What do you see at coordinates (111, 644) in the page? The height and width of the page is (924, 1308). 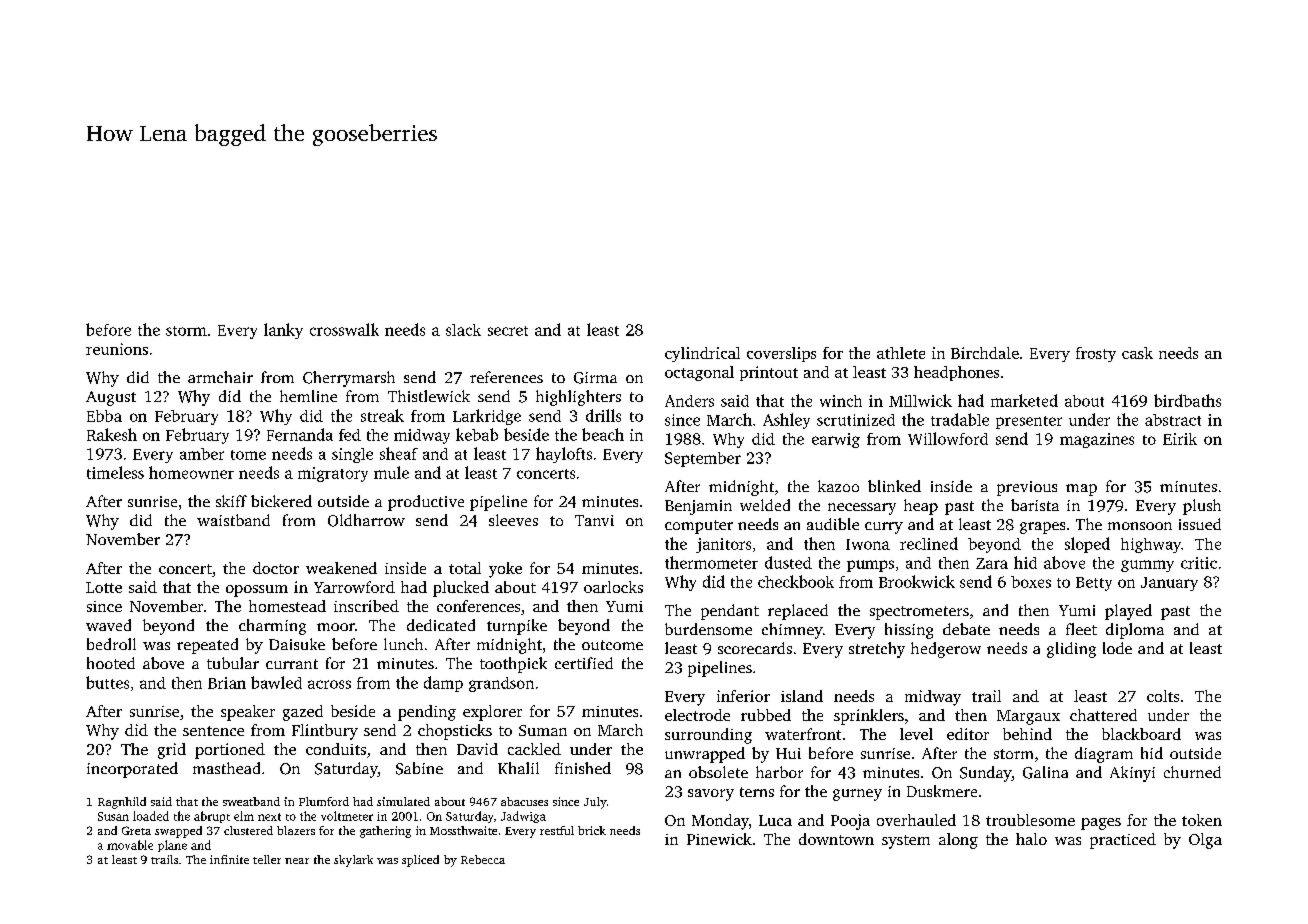 I see `bedroll` at bounding box center [111, 644].
